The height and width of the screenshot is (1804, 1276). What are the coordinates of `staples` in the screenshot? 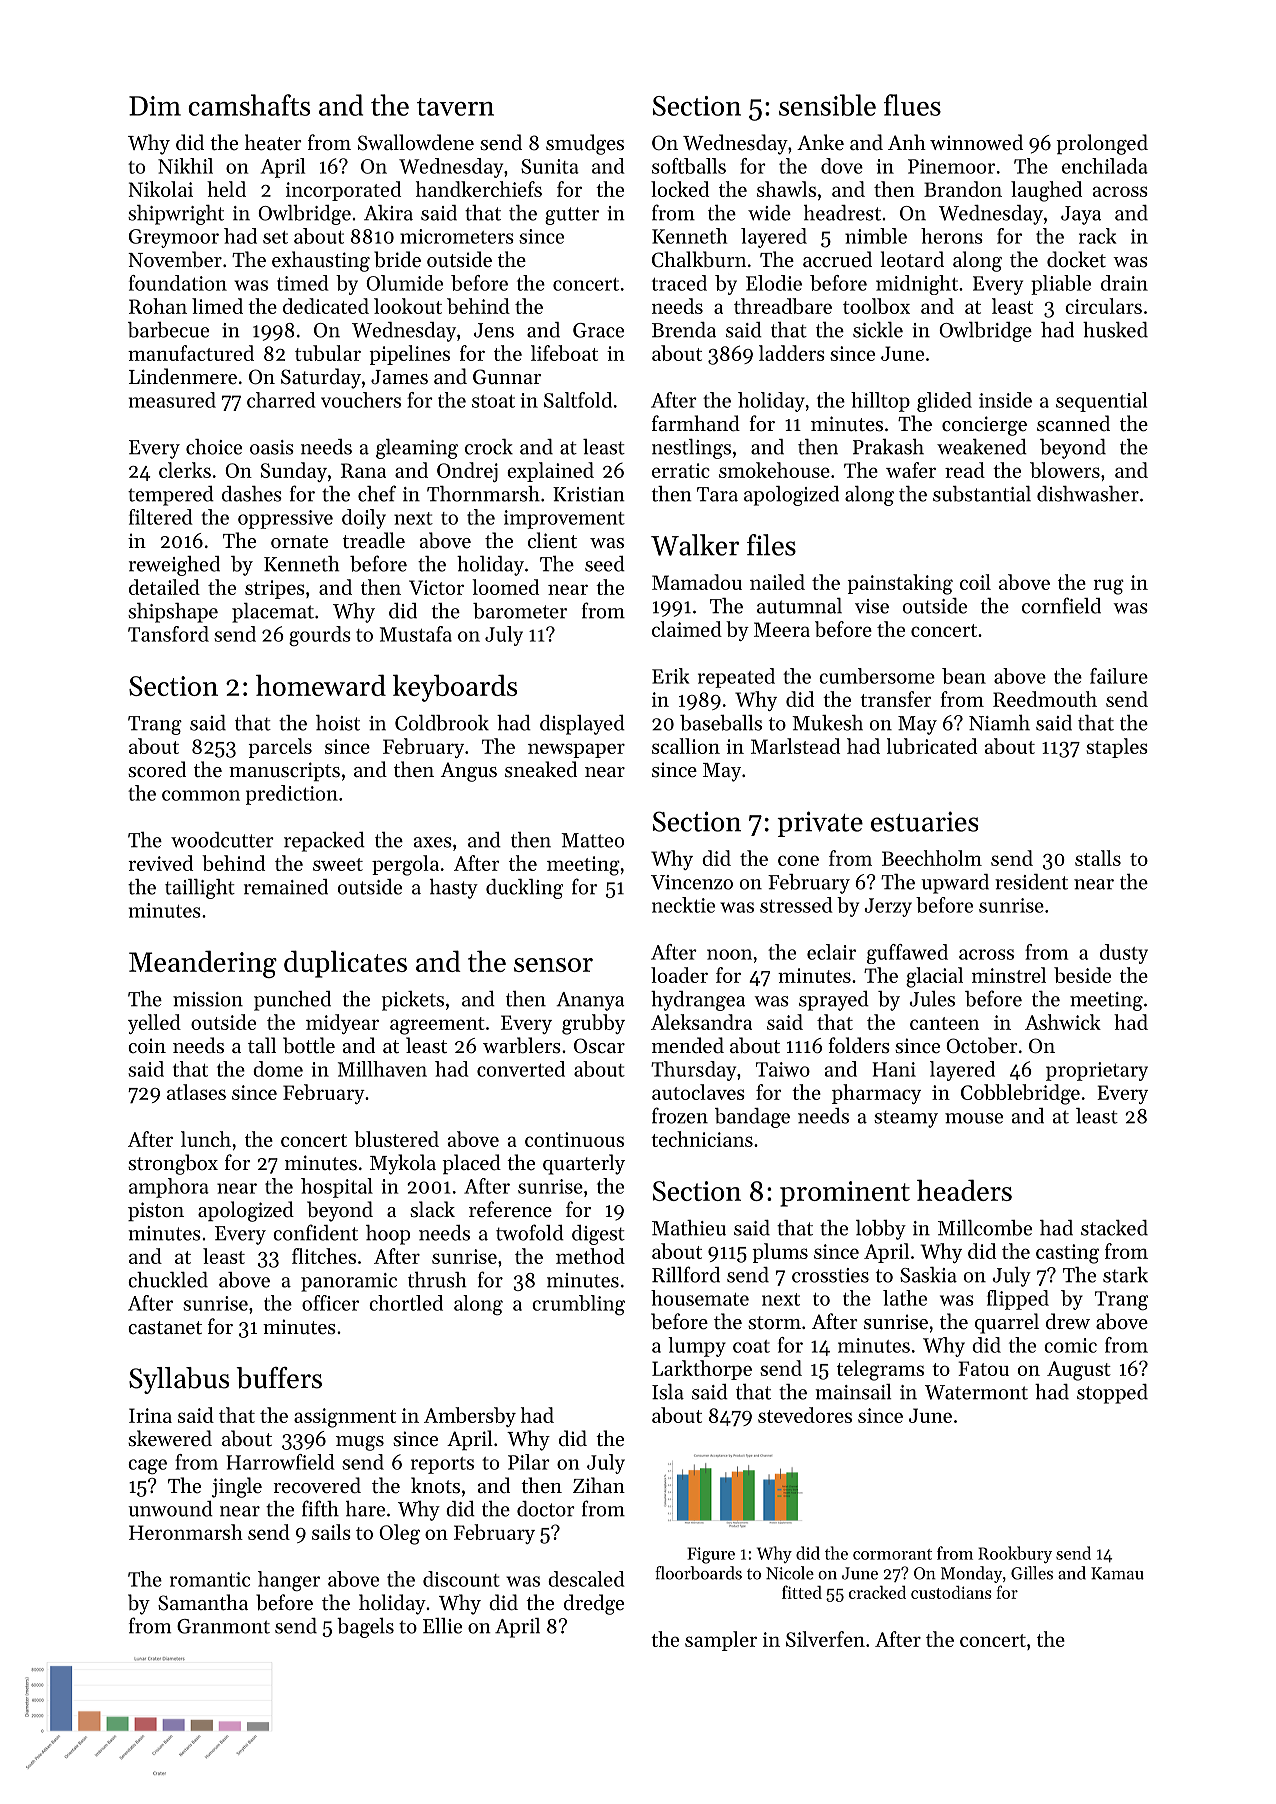 It's located at (1117, 748).
